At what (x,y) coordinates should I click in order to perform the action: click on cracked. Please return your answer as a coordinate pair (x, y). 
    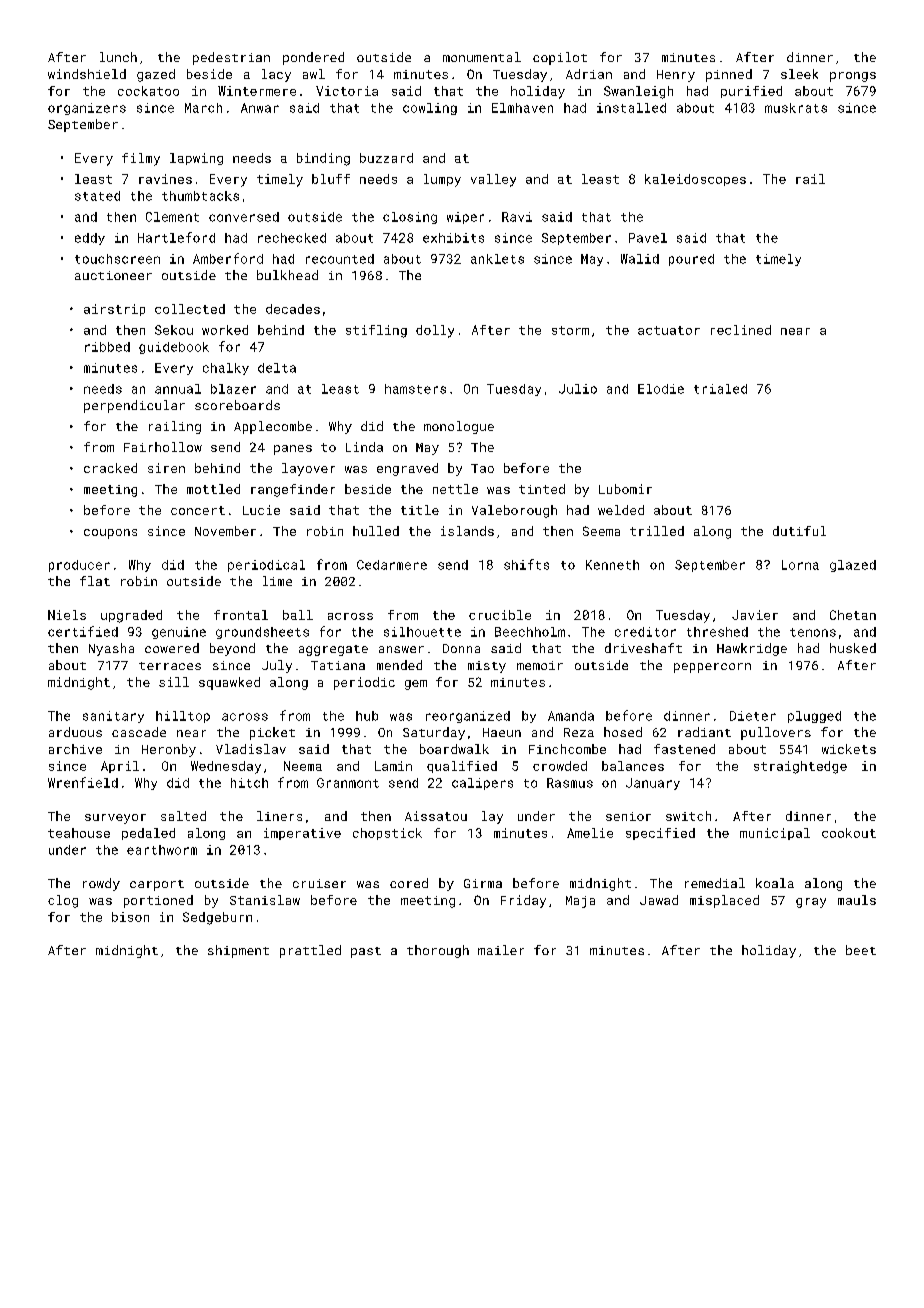
    Looking at the image, I should click on (110, 468).
